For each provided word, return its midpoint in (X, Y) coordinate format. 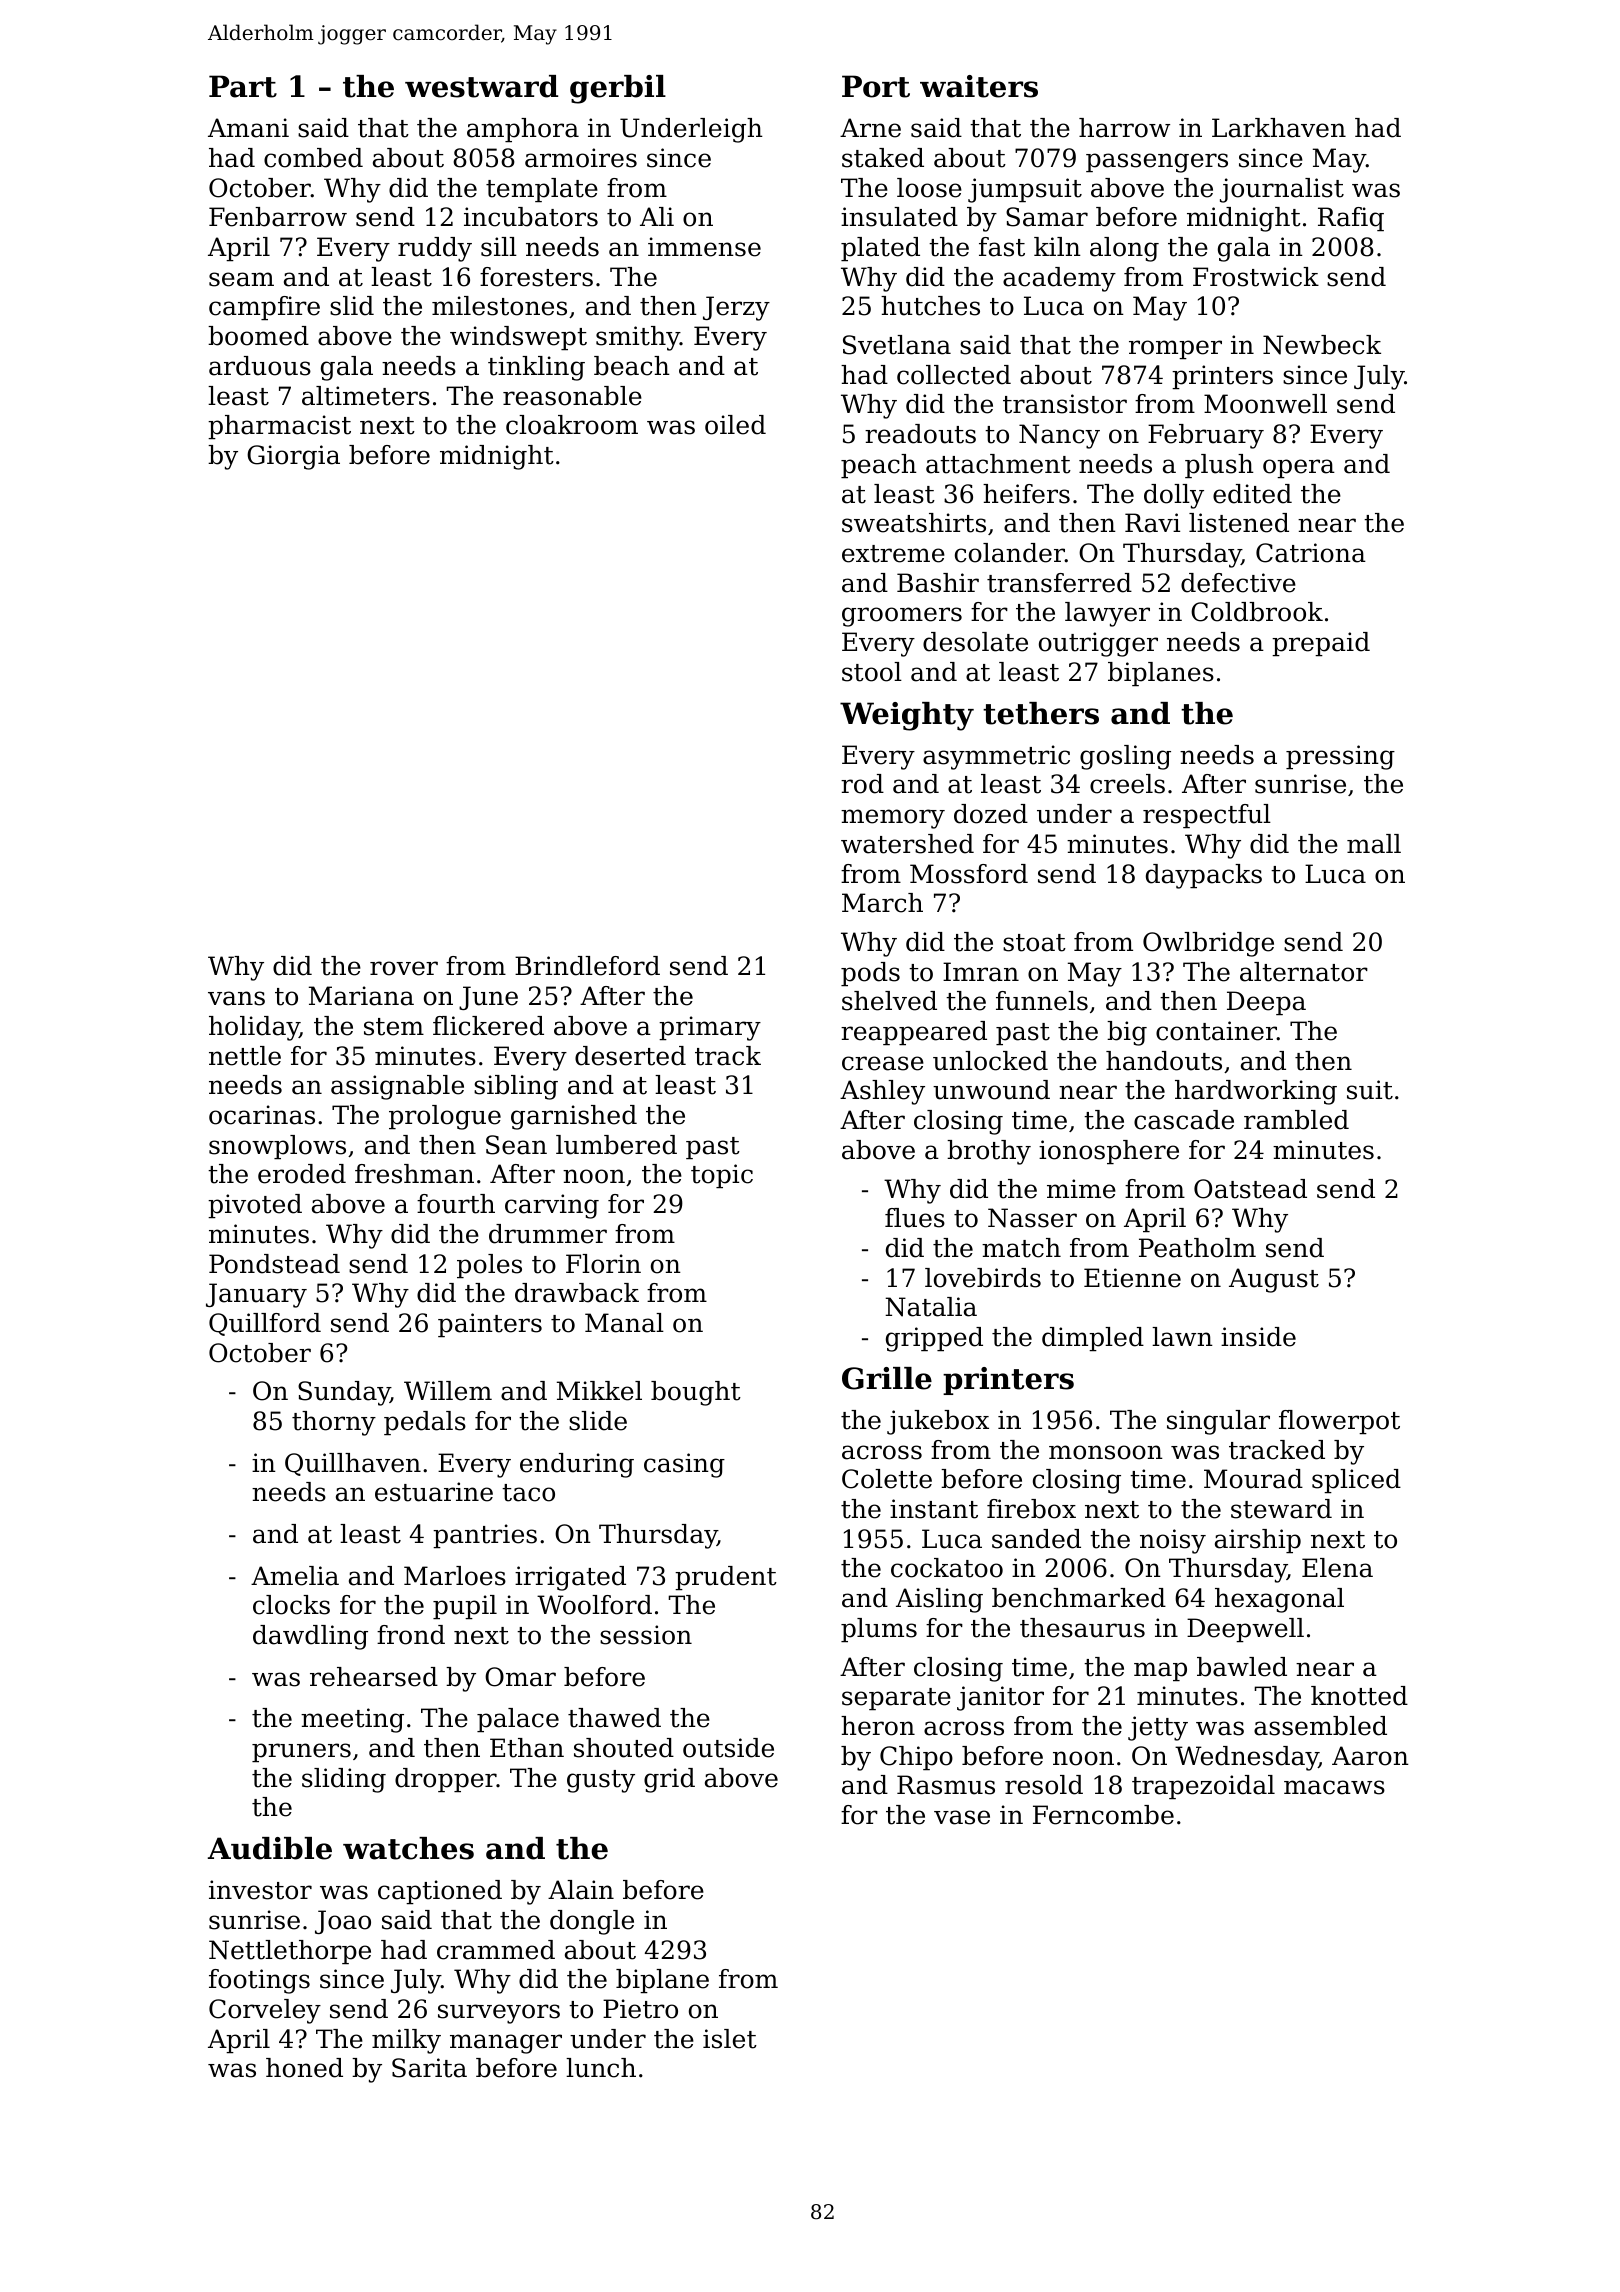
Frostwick (1256, 277)
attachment (998, 464)
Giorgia (293, 457)
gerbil (618, 89)
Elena (1337, 1568)
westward (481, 86)
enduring (577, 1465)
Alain (581, 1890)
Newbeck (1322, 345)
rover (404, 968)
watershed (907, 844)
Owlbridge (1208, 944)
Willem (448, 1391)
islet (730, 2039)
